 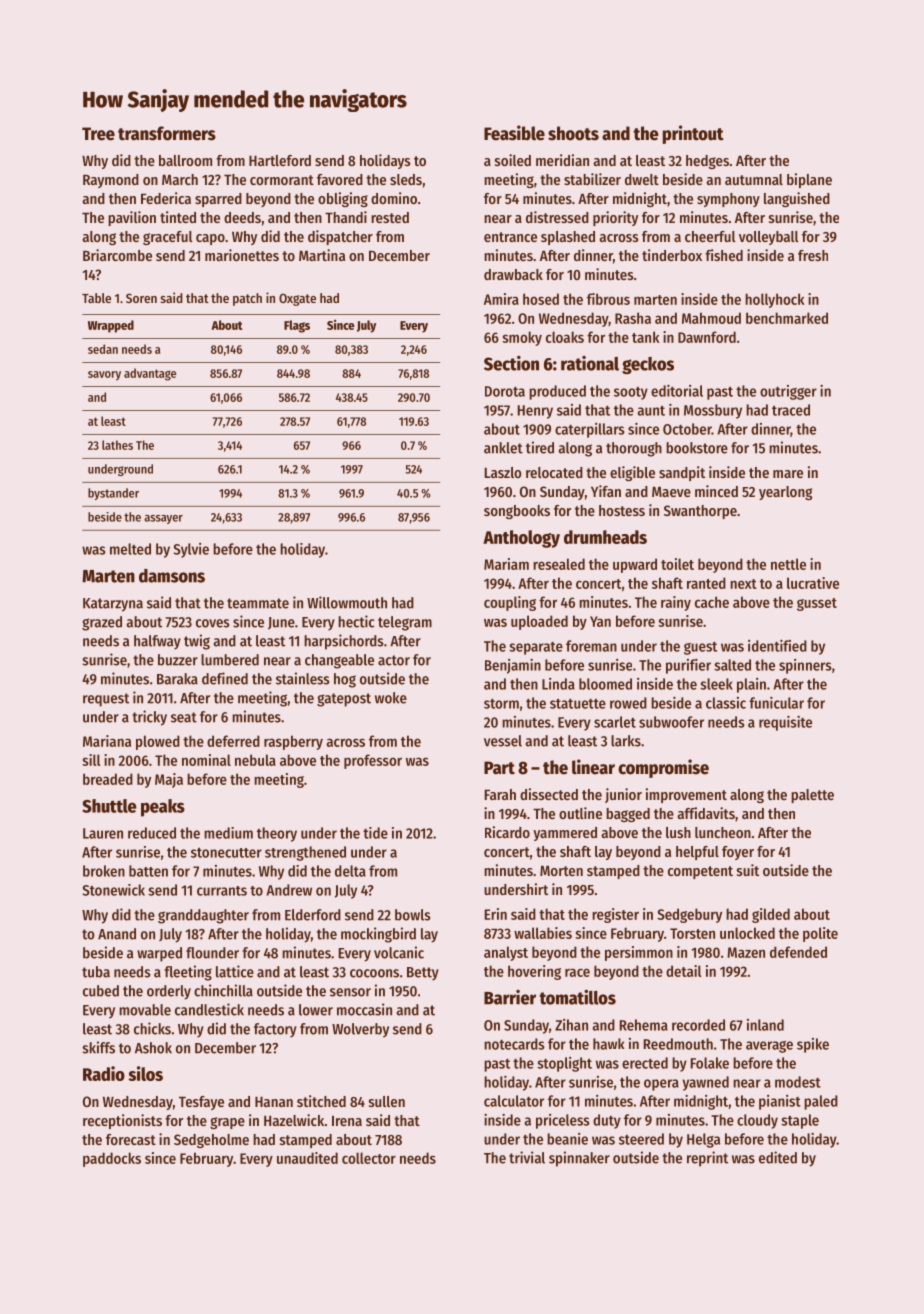 What do you see at coordinates (728, 200) in the screenshot?
I see `symphony` at bounding box center [728, 200].
